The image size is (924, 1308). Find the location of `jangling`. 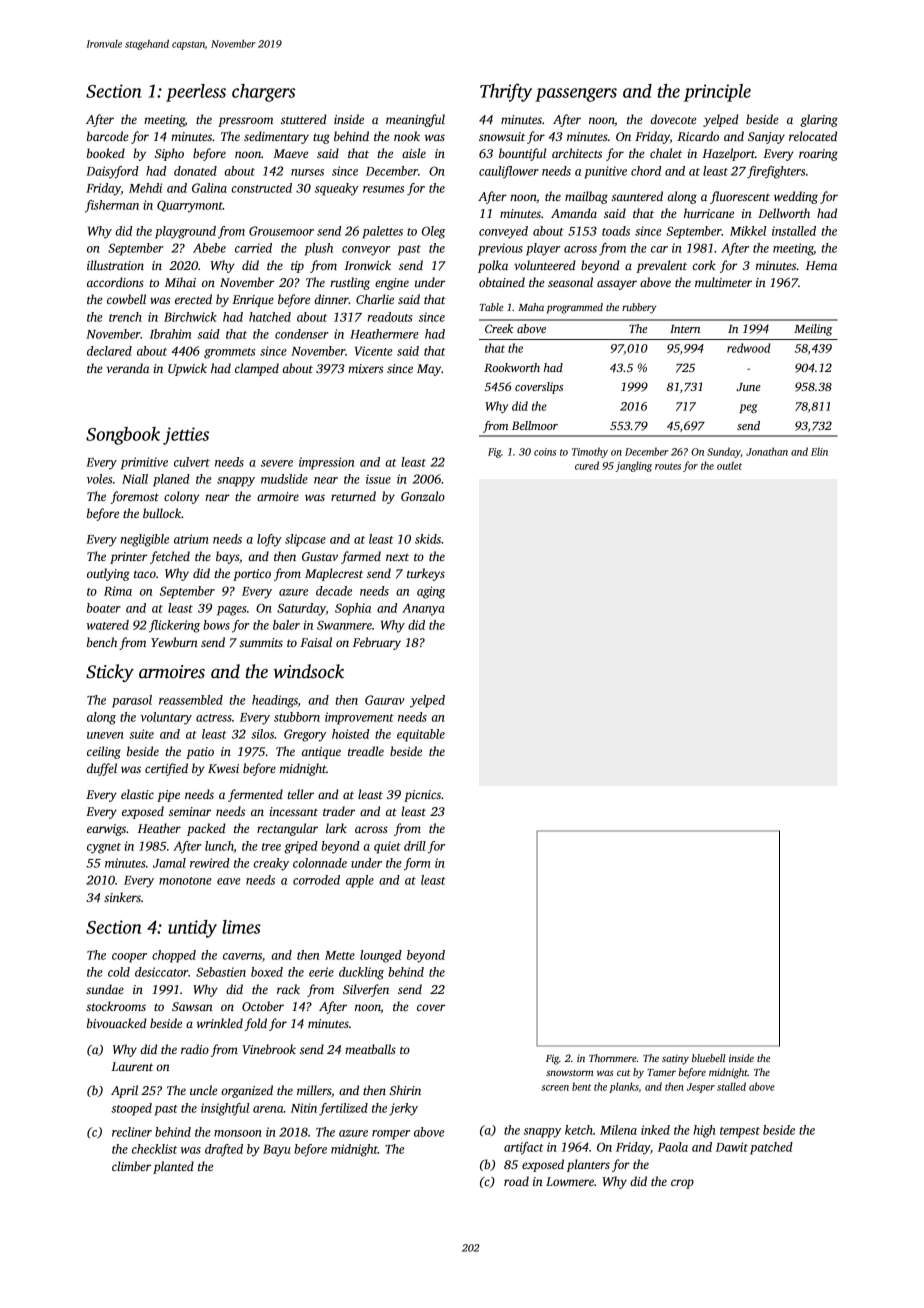

jangling is located at coordinates (633, 466).
